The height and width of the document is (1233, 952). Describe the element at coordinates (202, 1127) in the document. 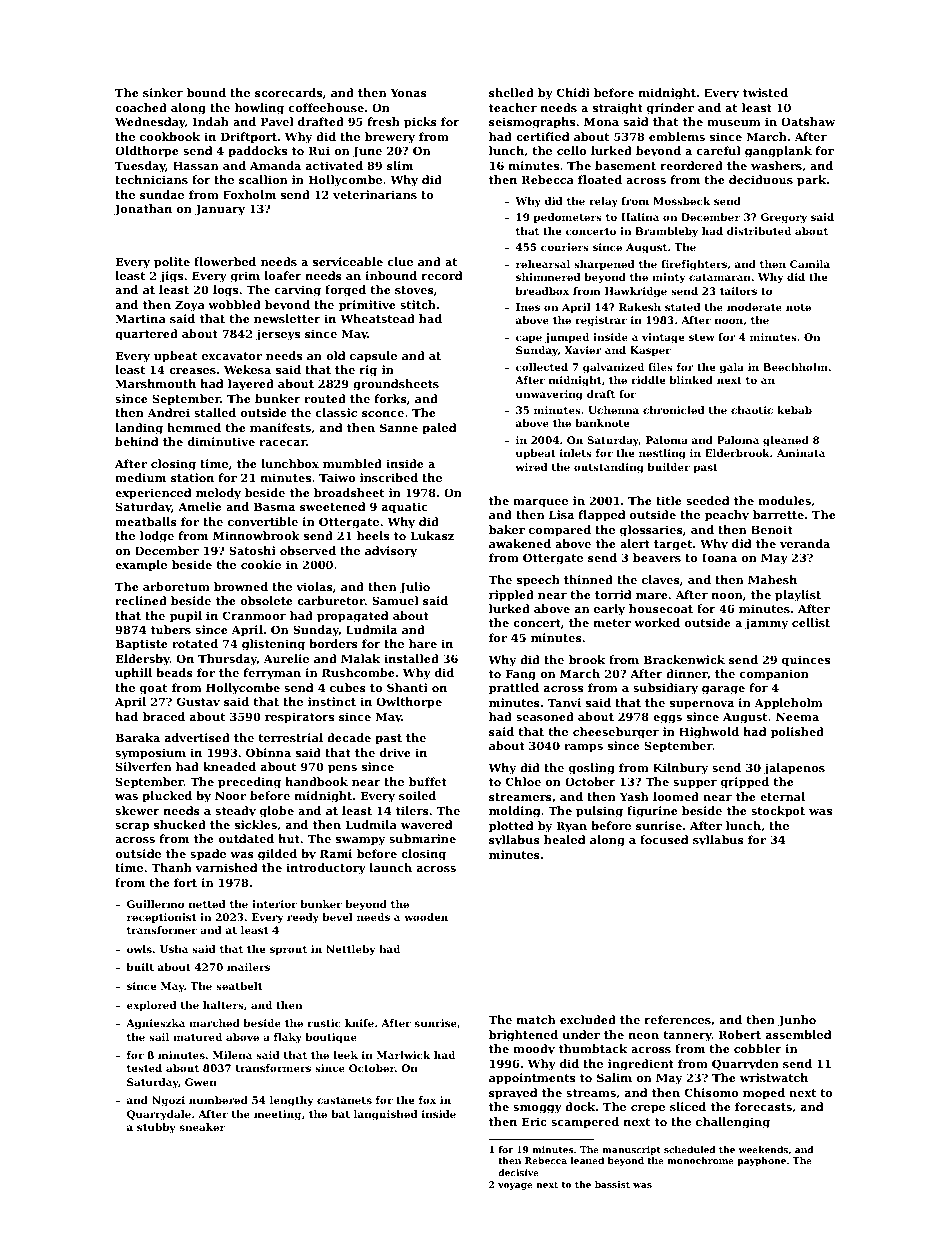

I see `sneaker` at that location.
